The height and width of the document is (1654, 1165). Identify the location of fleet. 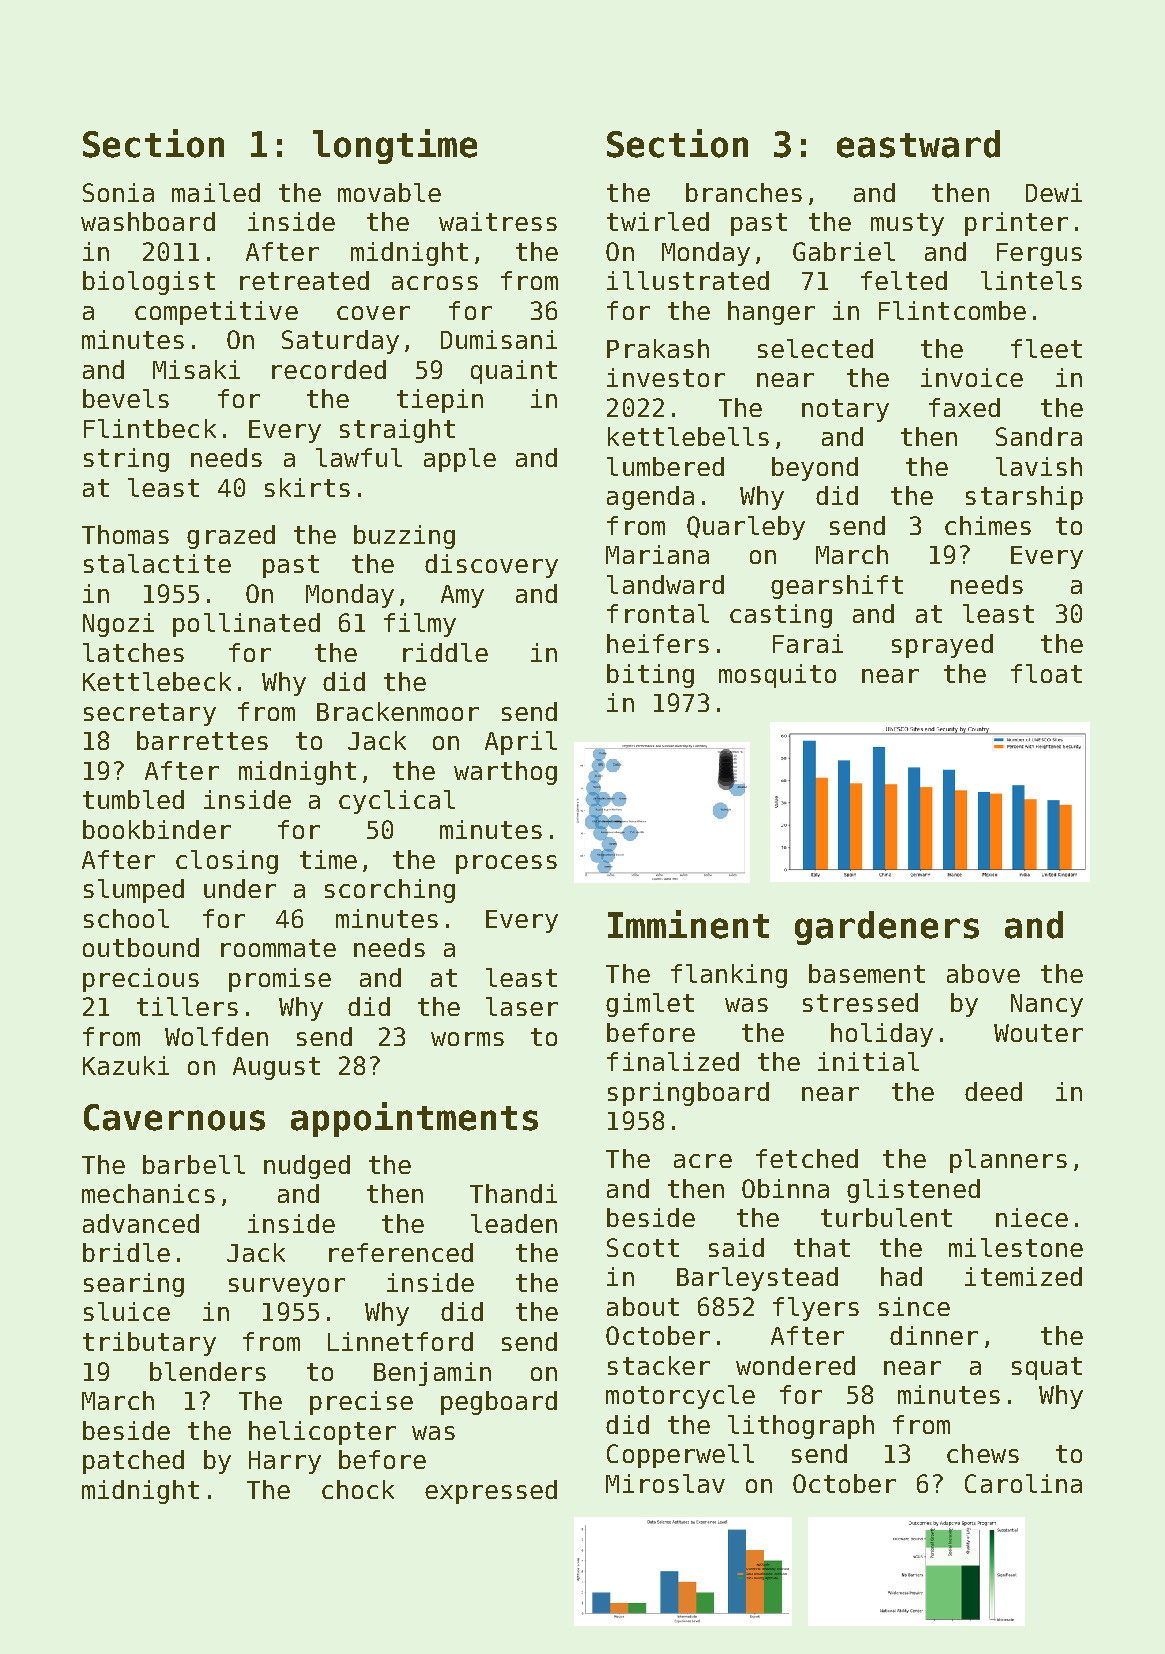
(1046, 348).
